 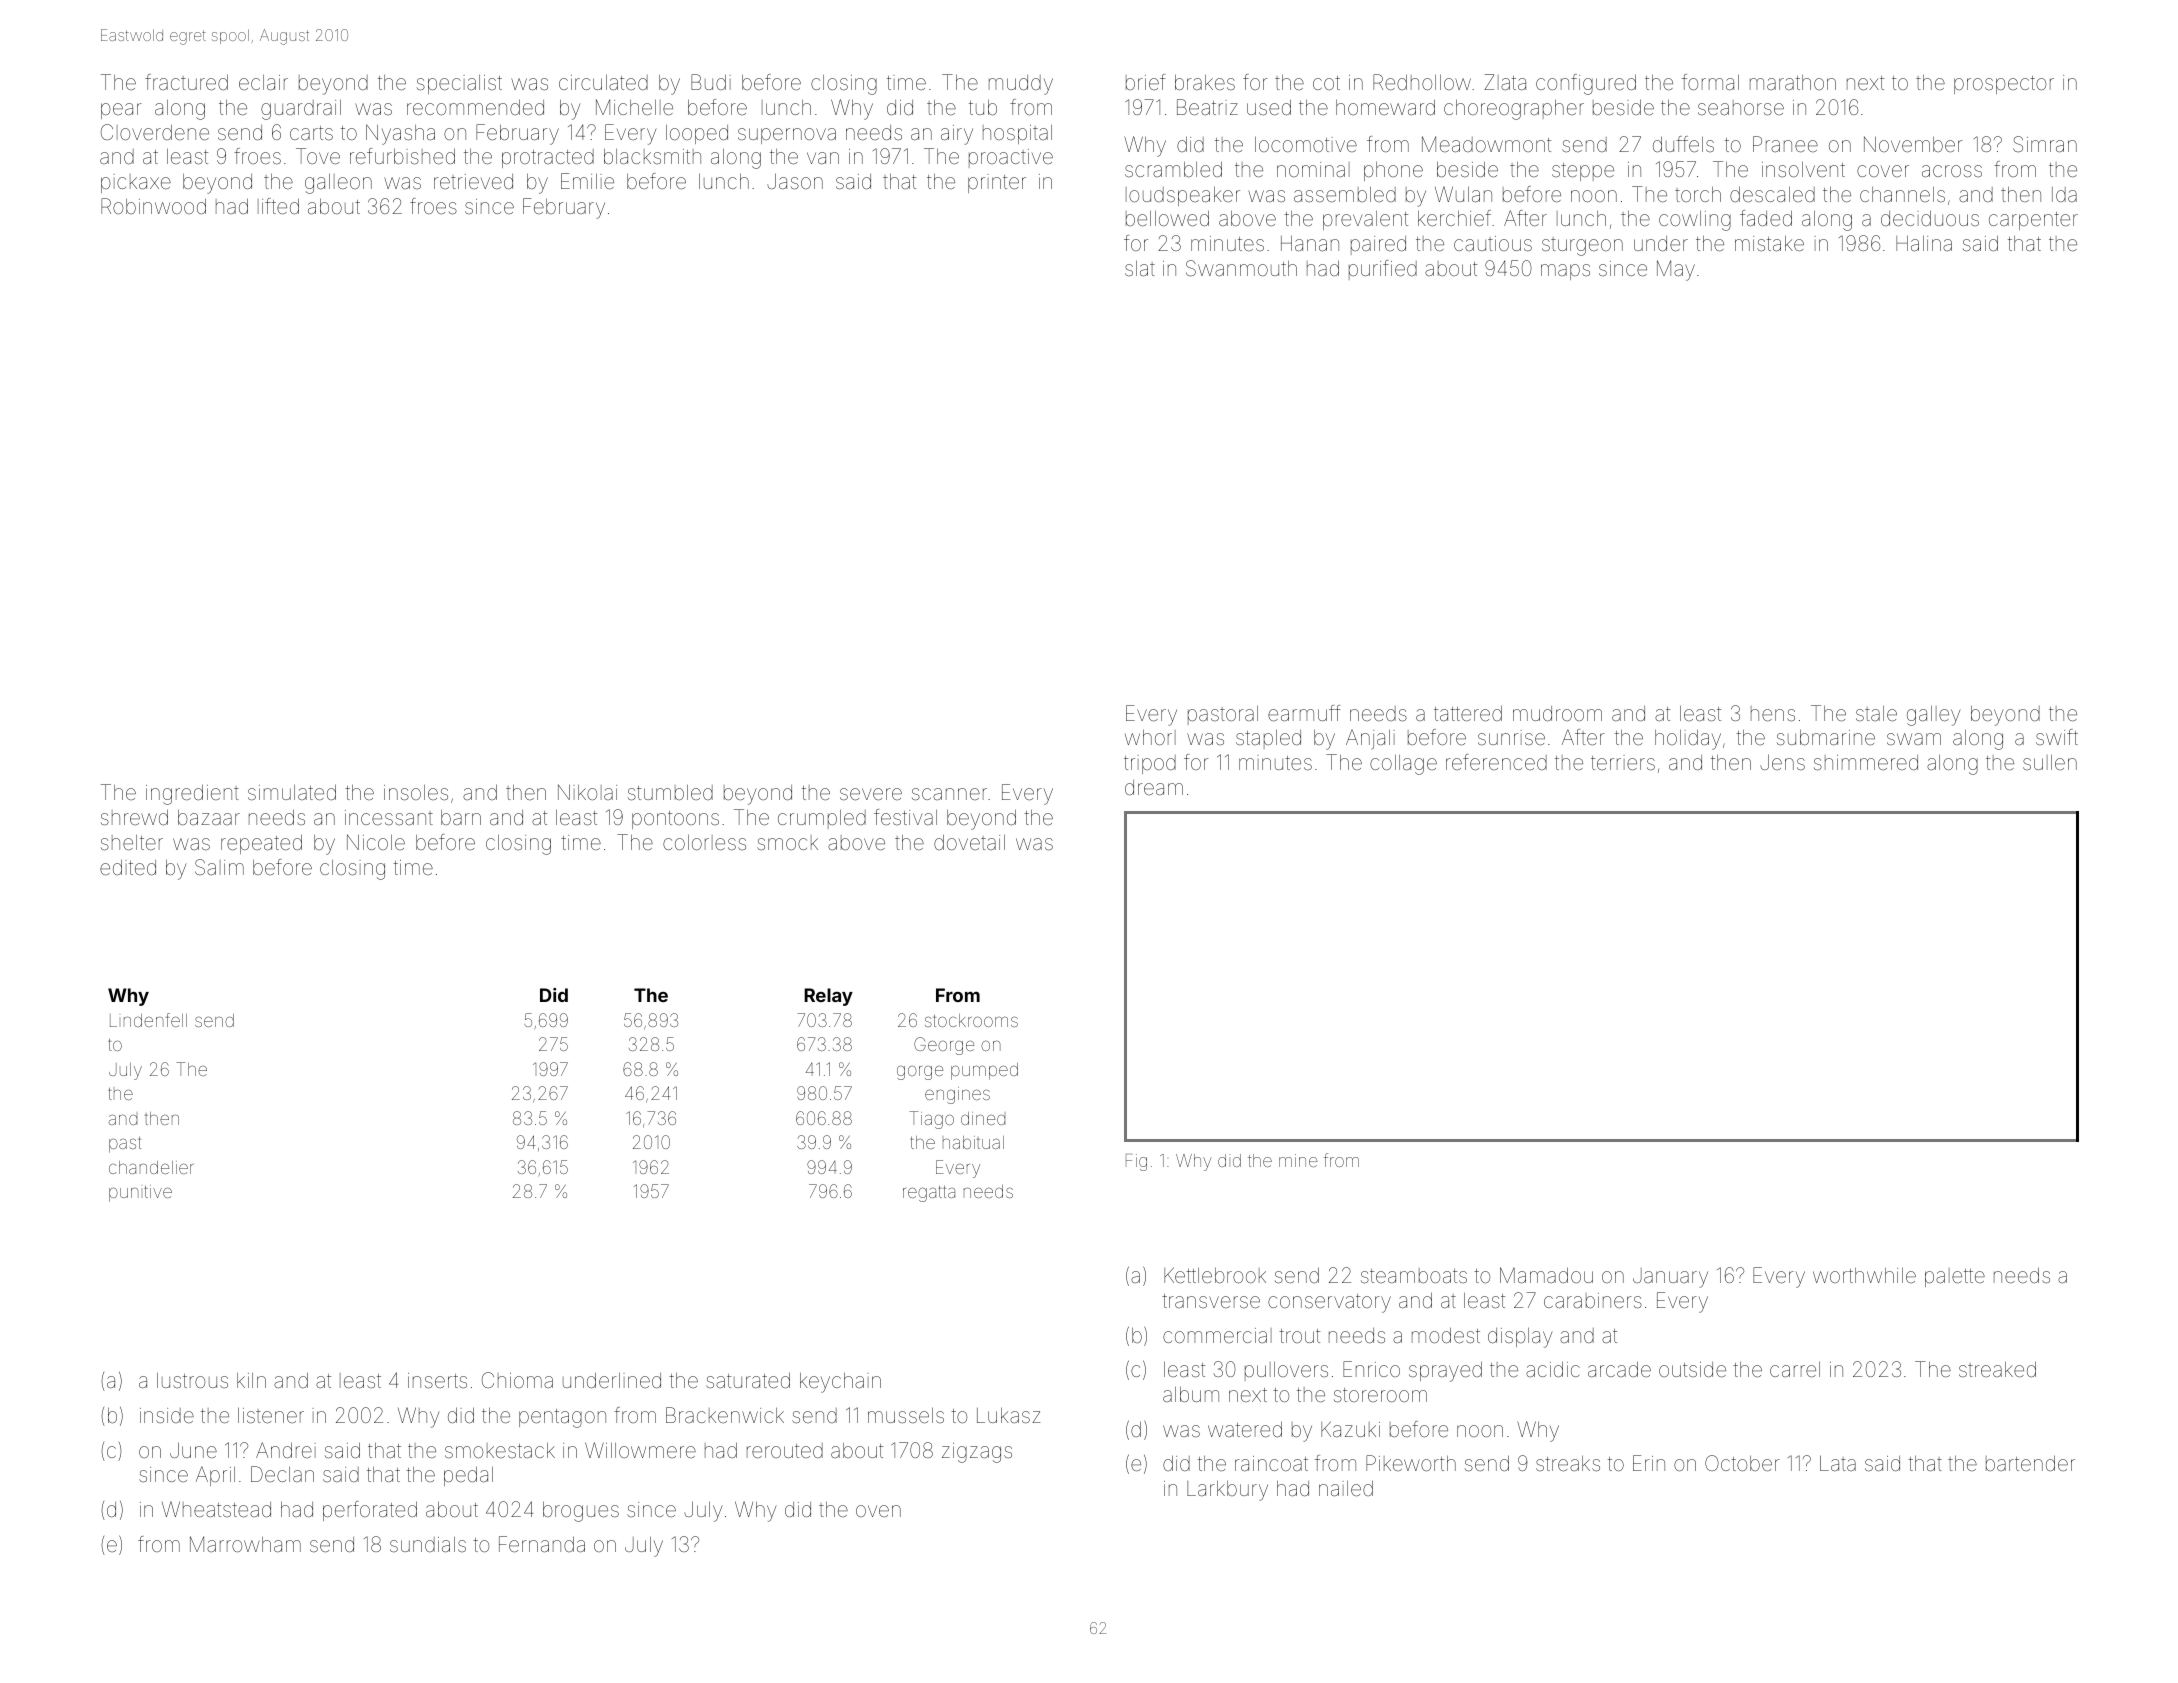 I want to click on maps, so click(x=1565, y=272).
